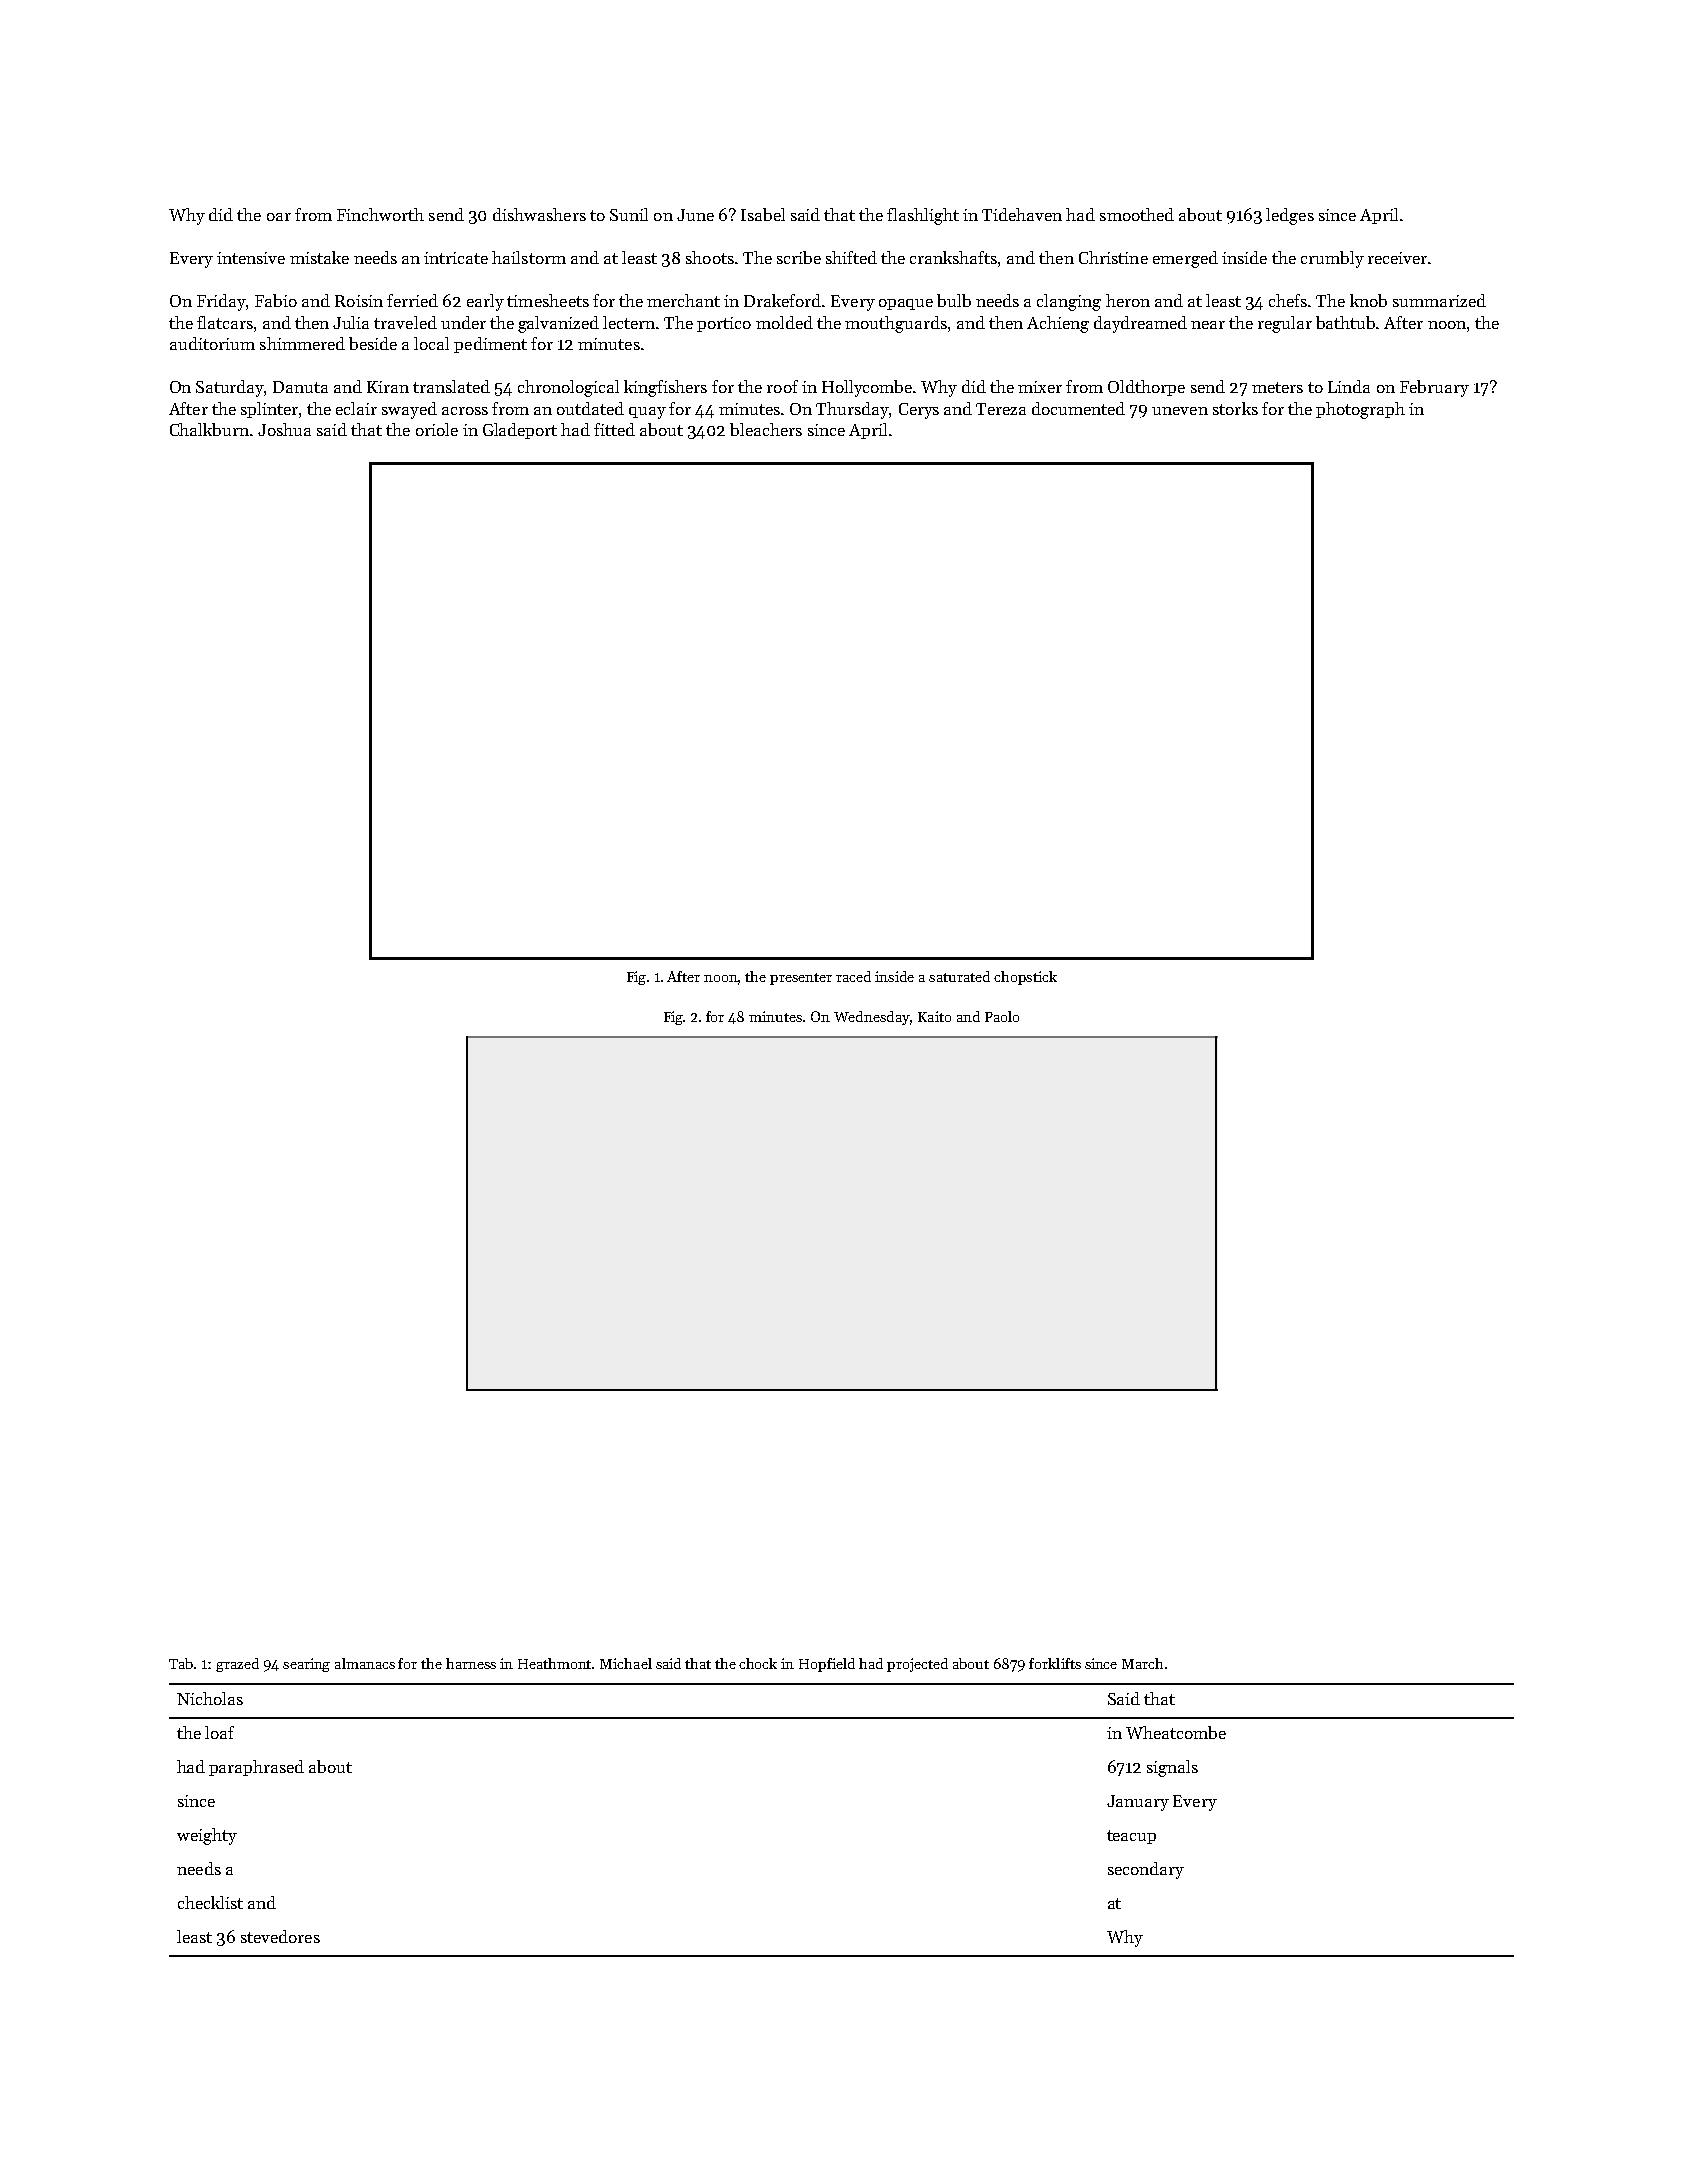 The height and width of the screenshot is (2178, 1683). I want to click on chock, so click(758, 1663).
